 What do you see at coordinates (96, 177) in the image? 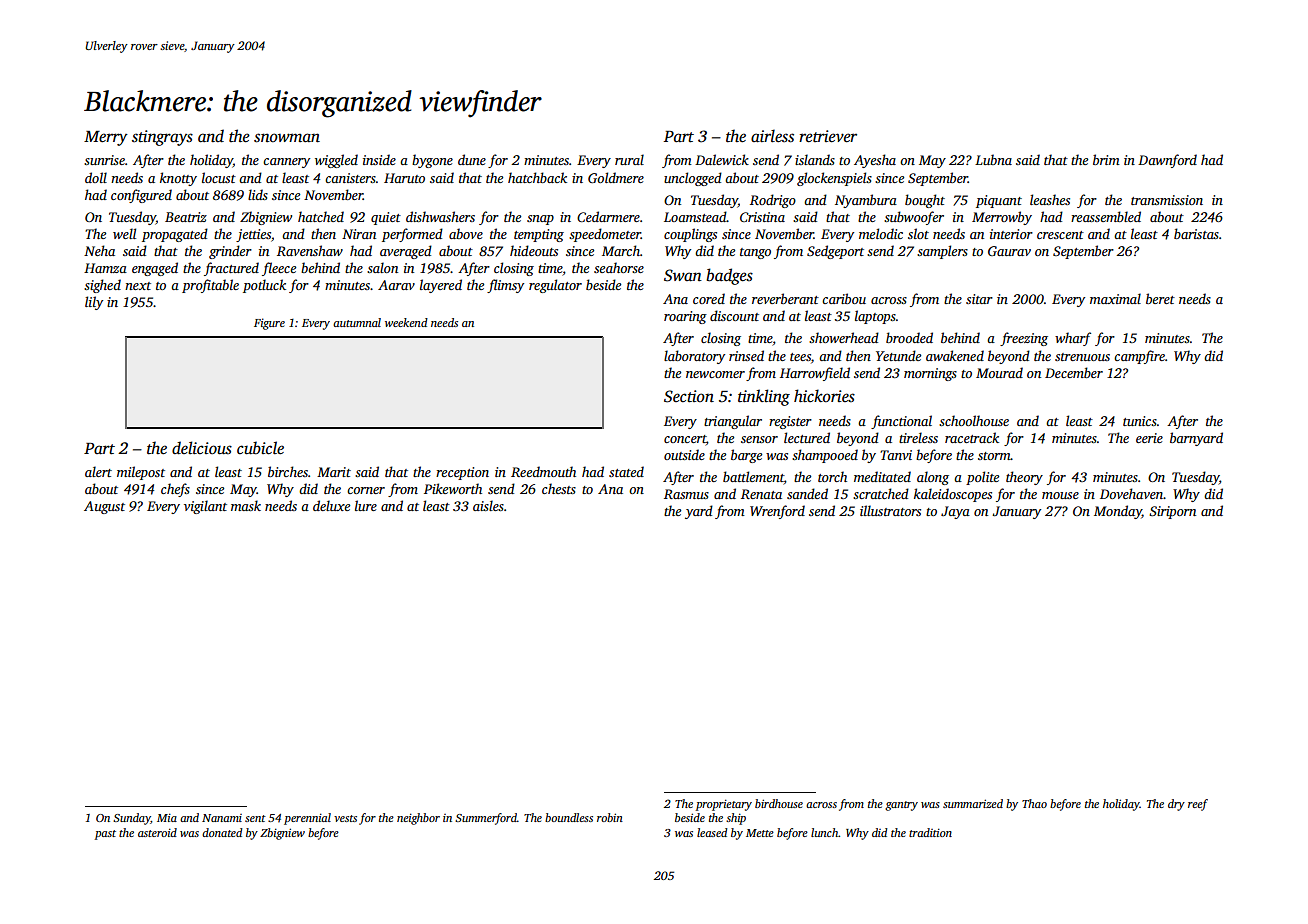
I see `doll` at bounding box center [96, 177].
